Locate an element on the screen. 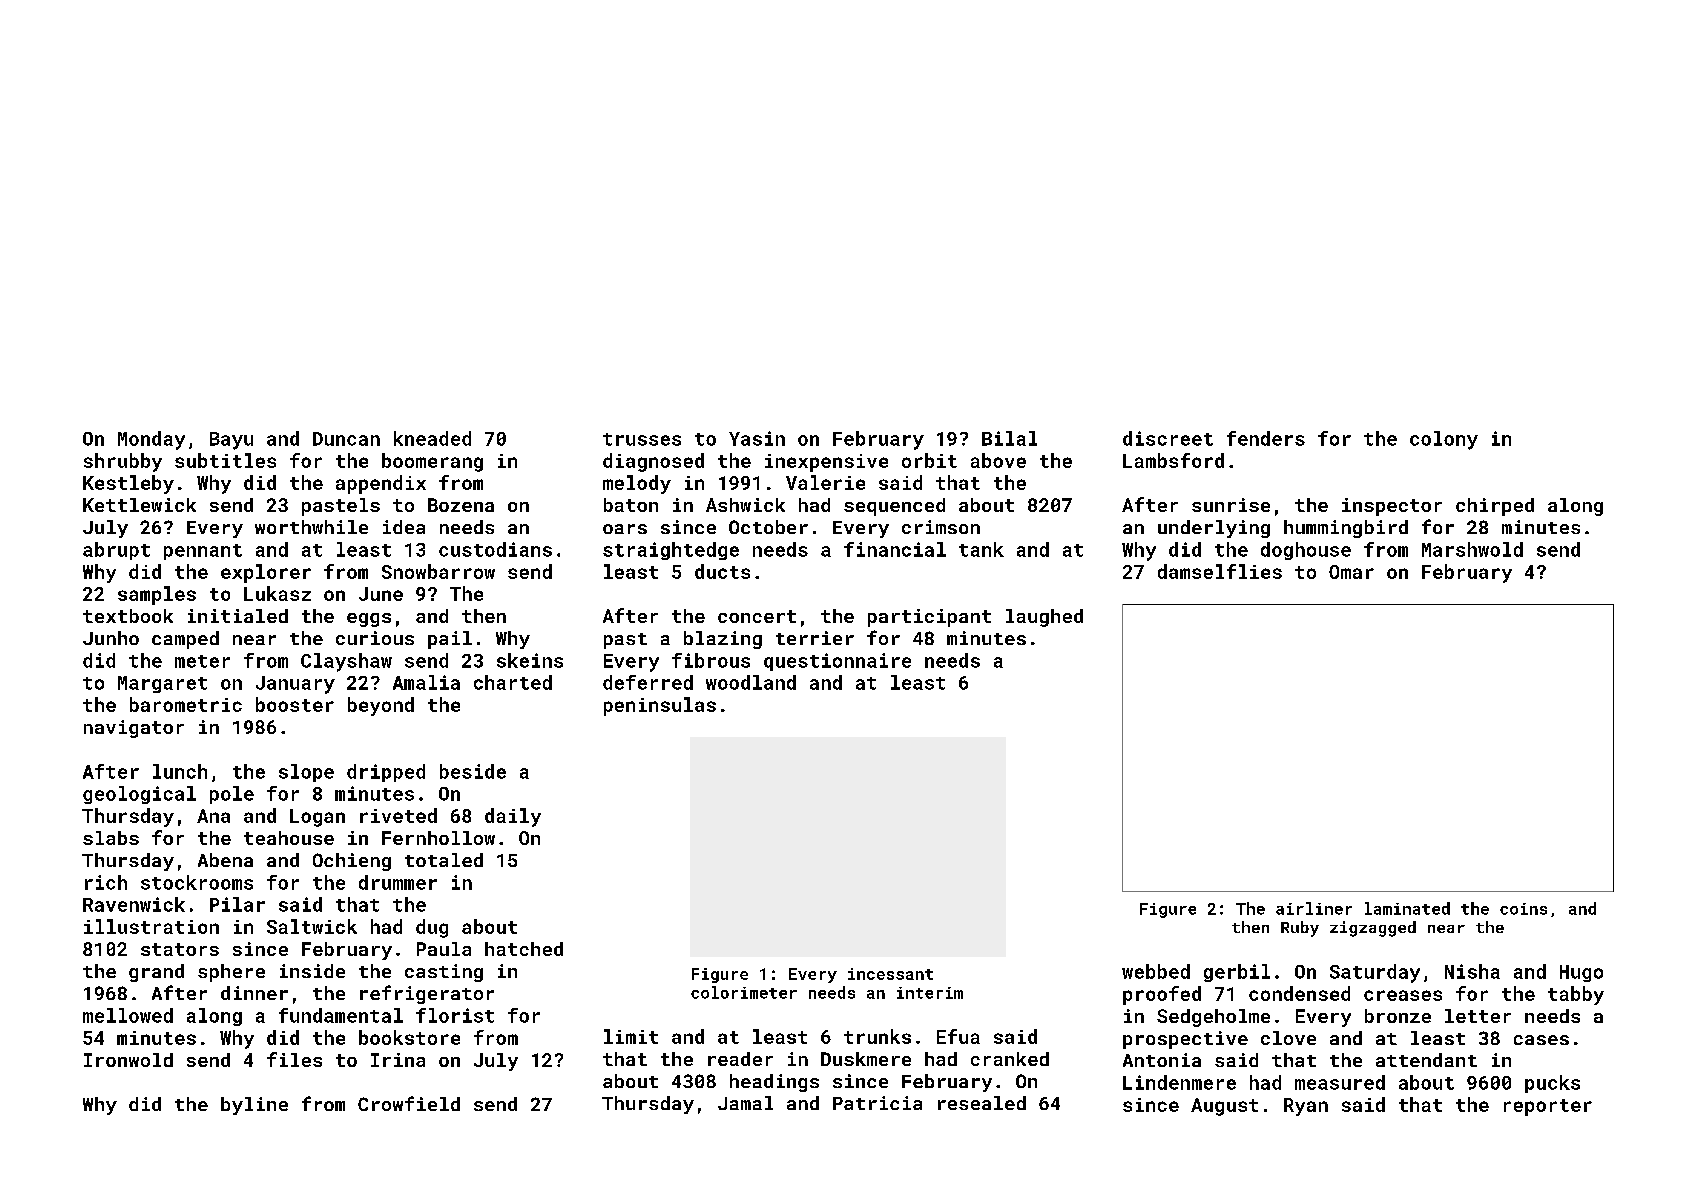  chirped is located at coordinates (1495, 507).
